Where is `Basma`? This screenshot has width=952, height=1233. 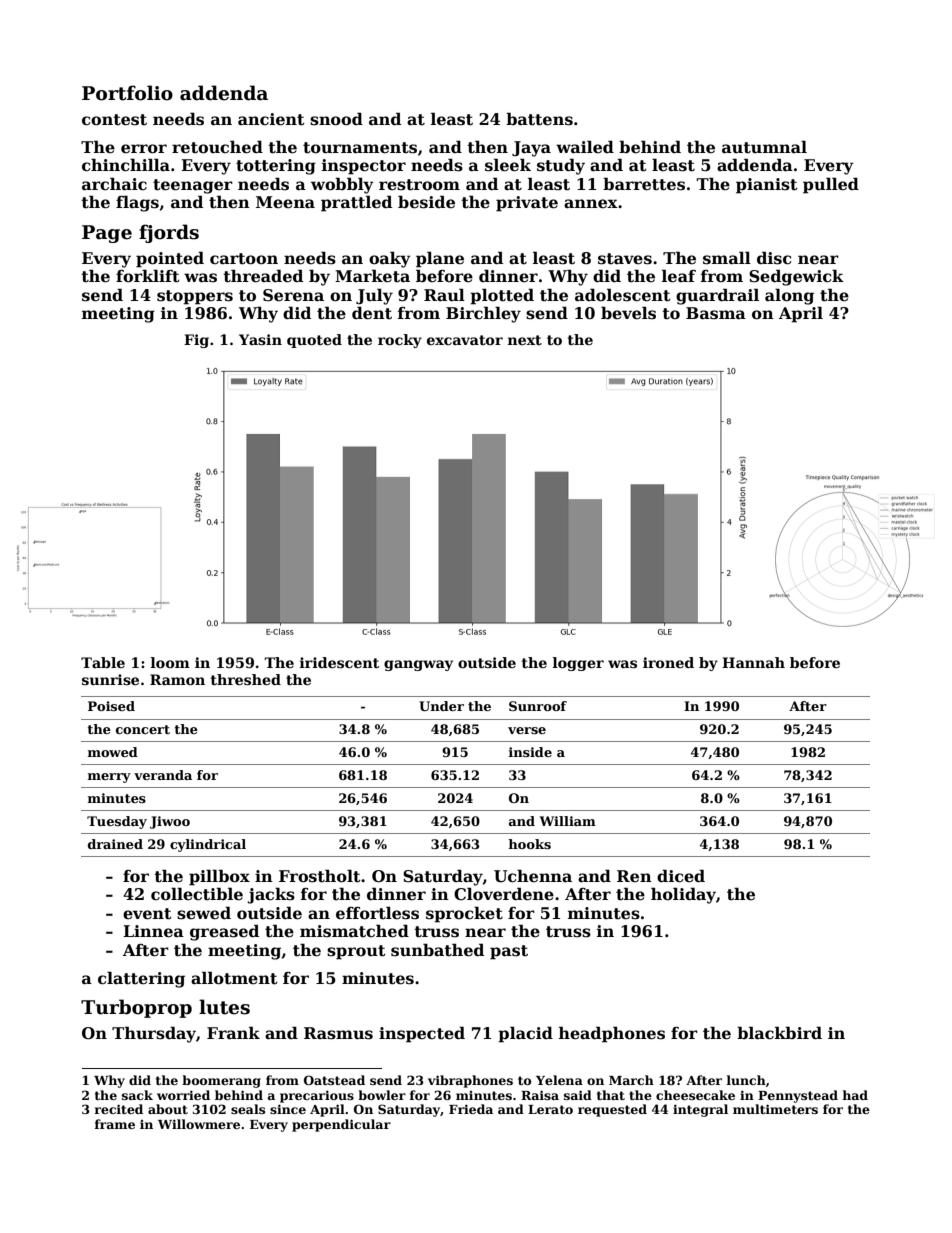 Basma is located at coordinates (716, 313).
